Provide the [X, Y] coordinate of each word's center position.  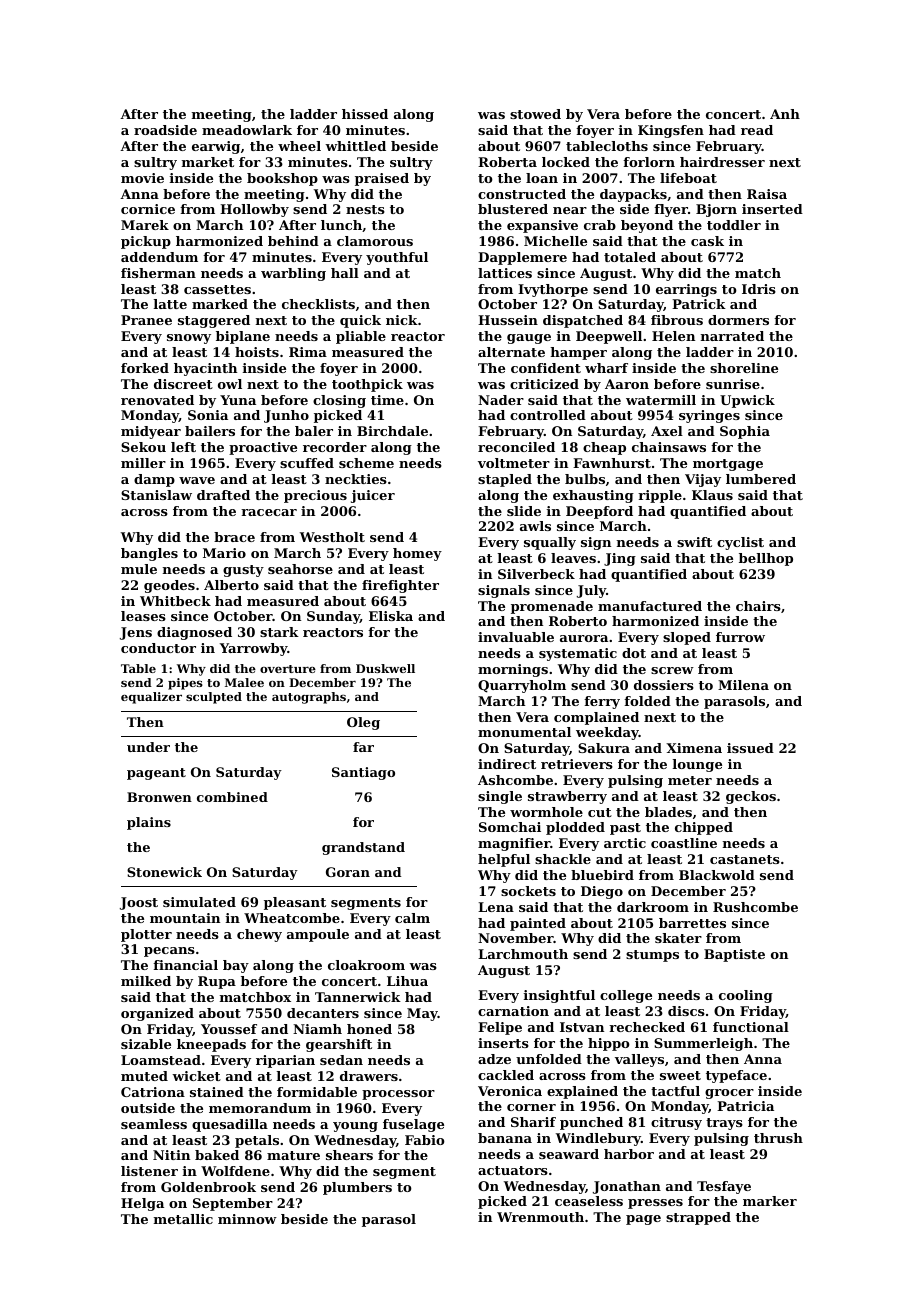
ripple [660, 496]
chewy [259, 935]
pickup [146, 242]
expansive [542, 226]
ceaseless [589, 1201]
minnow [247, 1219]
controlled [548, 415]
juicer [373, 496]
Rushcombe [755, 907]
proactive [263, 448]
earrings [686, 290]
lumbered [761, 479]
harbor [629, 1154]
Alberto [231, 585]
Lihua [407, 981]
